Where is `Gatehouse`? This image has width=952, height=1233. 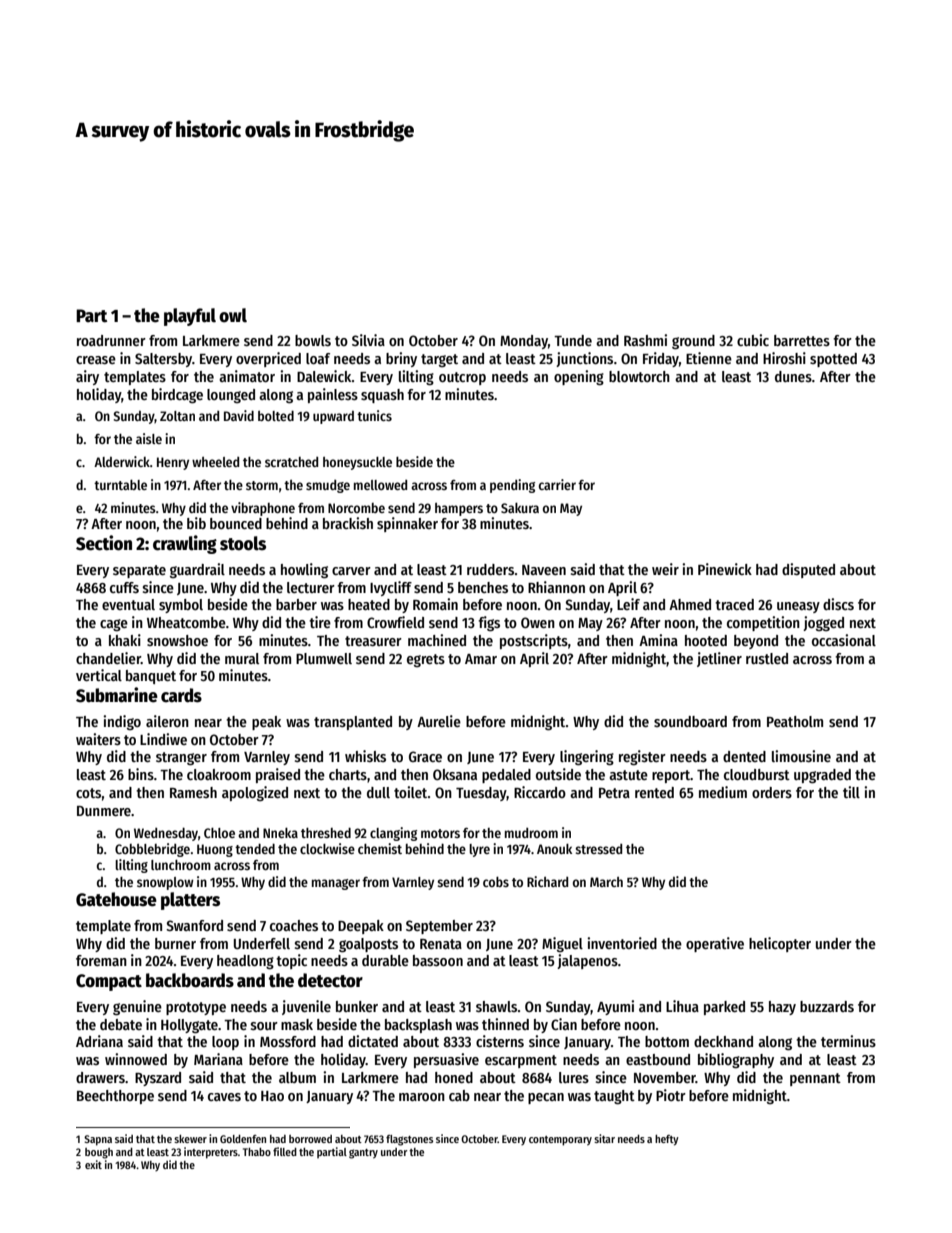
Gatehouse is located at coordinates (116, 899).
